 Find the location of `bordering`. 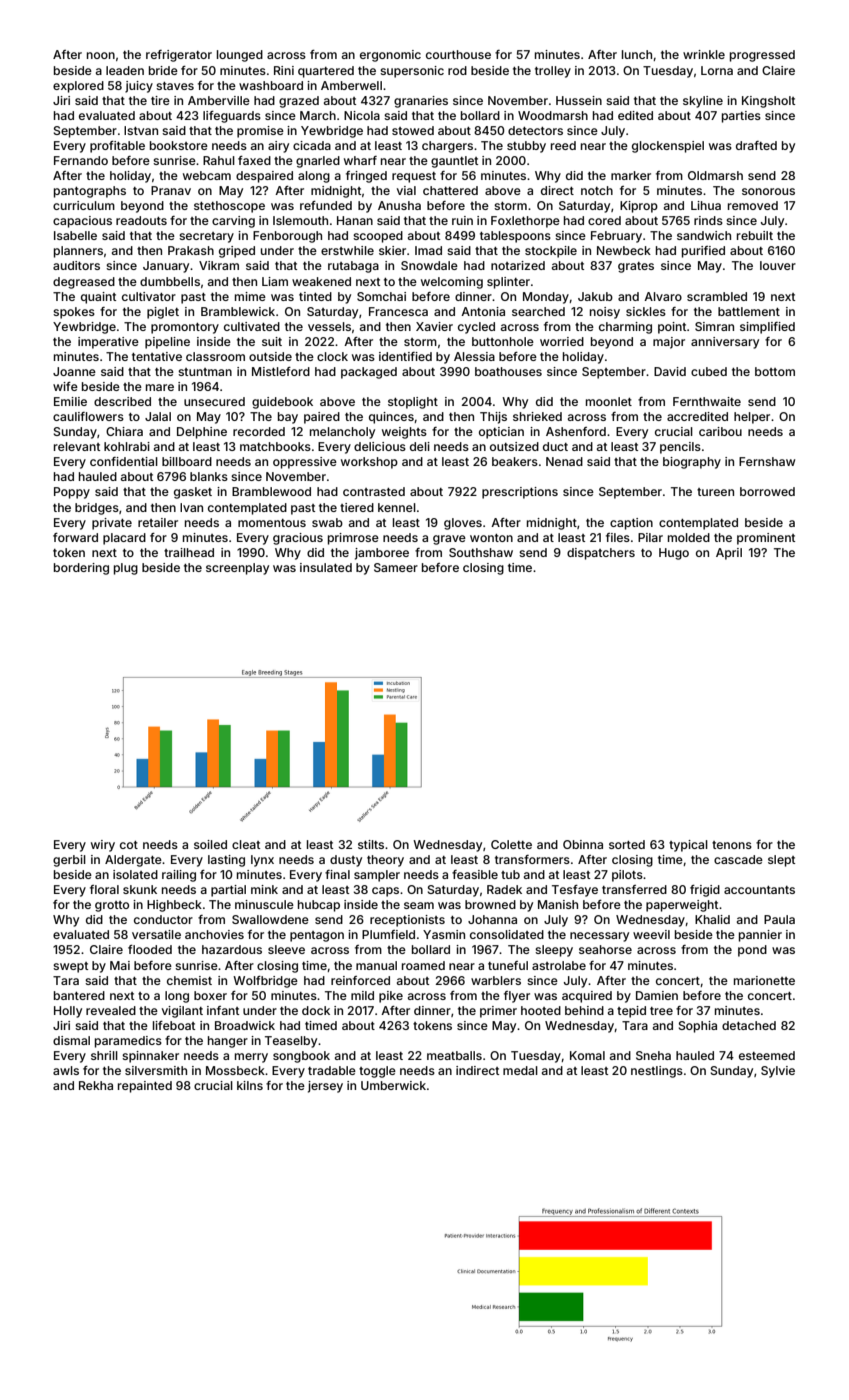

bordering is located at coordinates (81, 569).
